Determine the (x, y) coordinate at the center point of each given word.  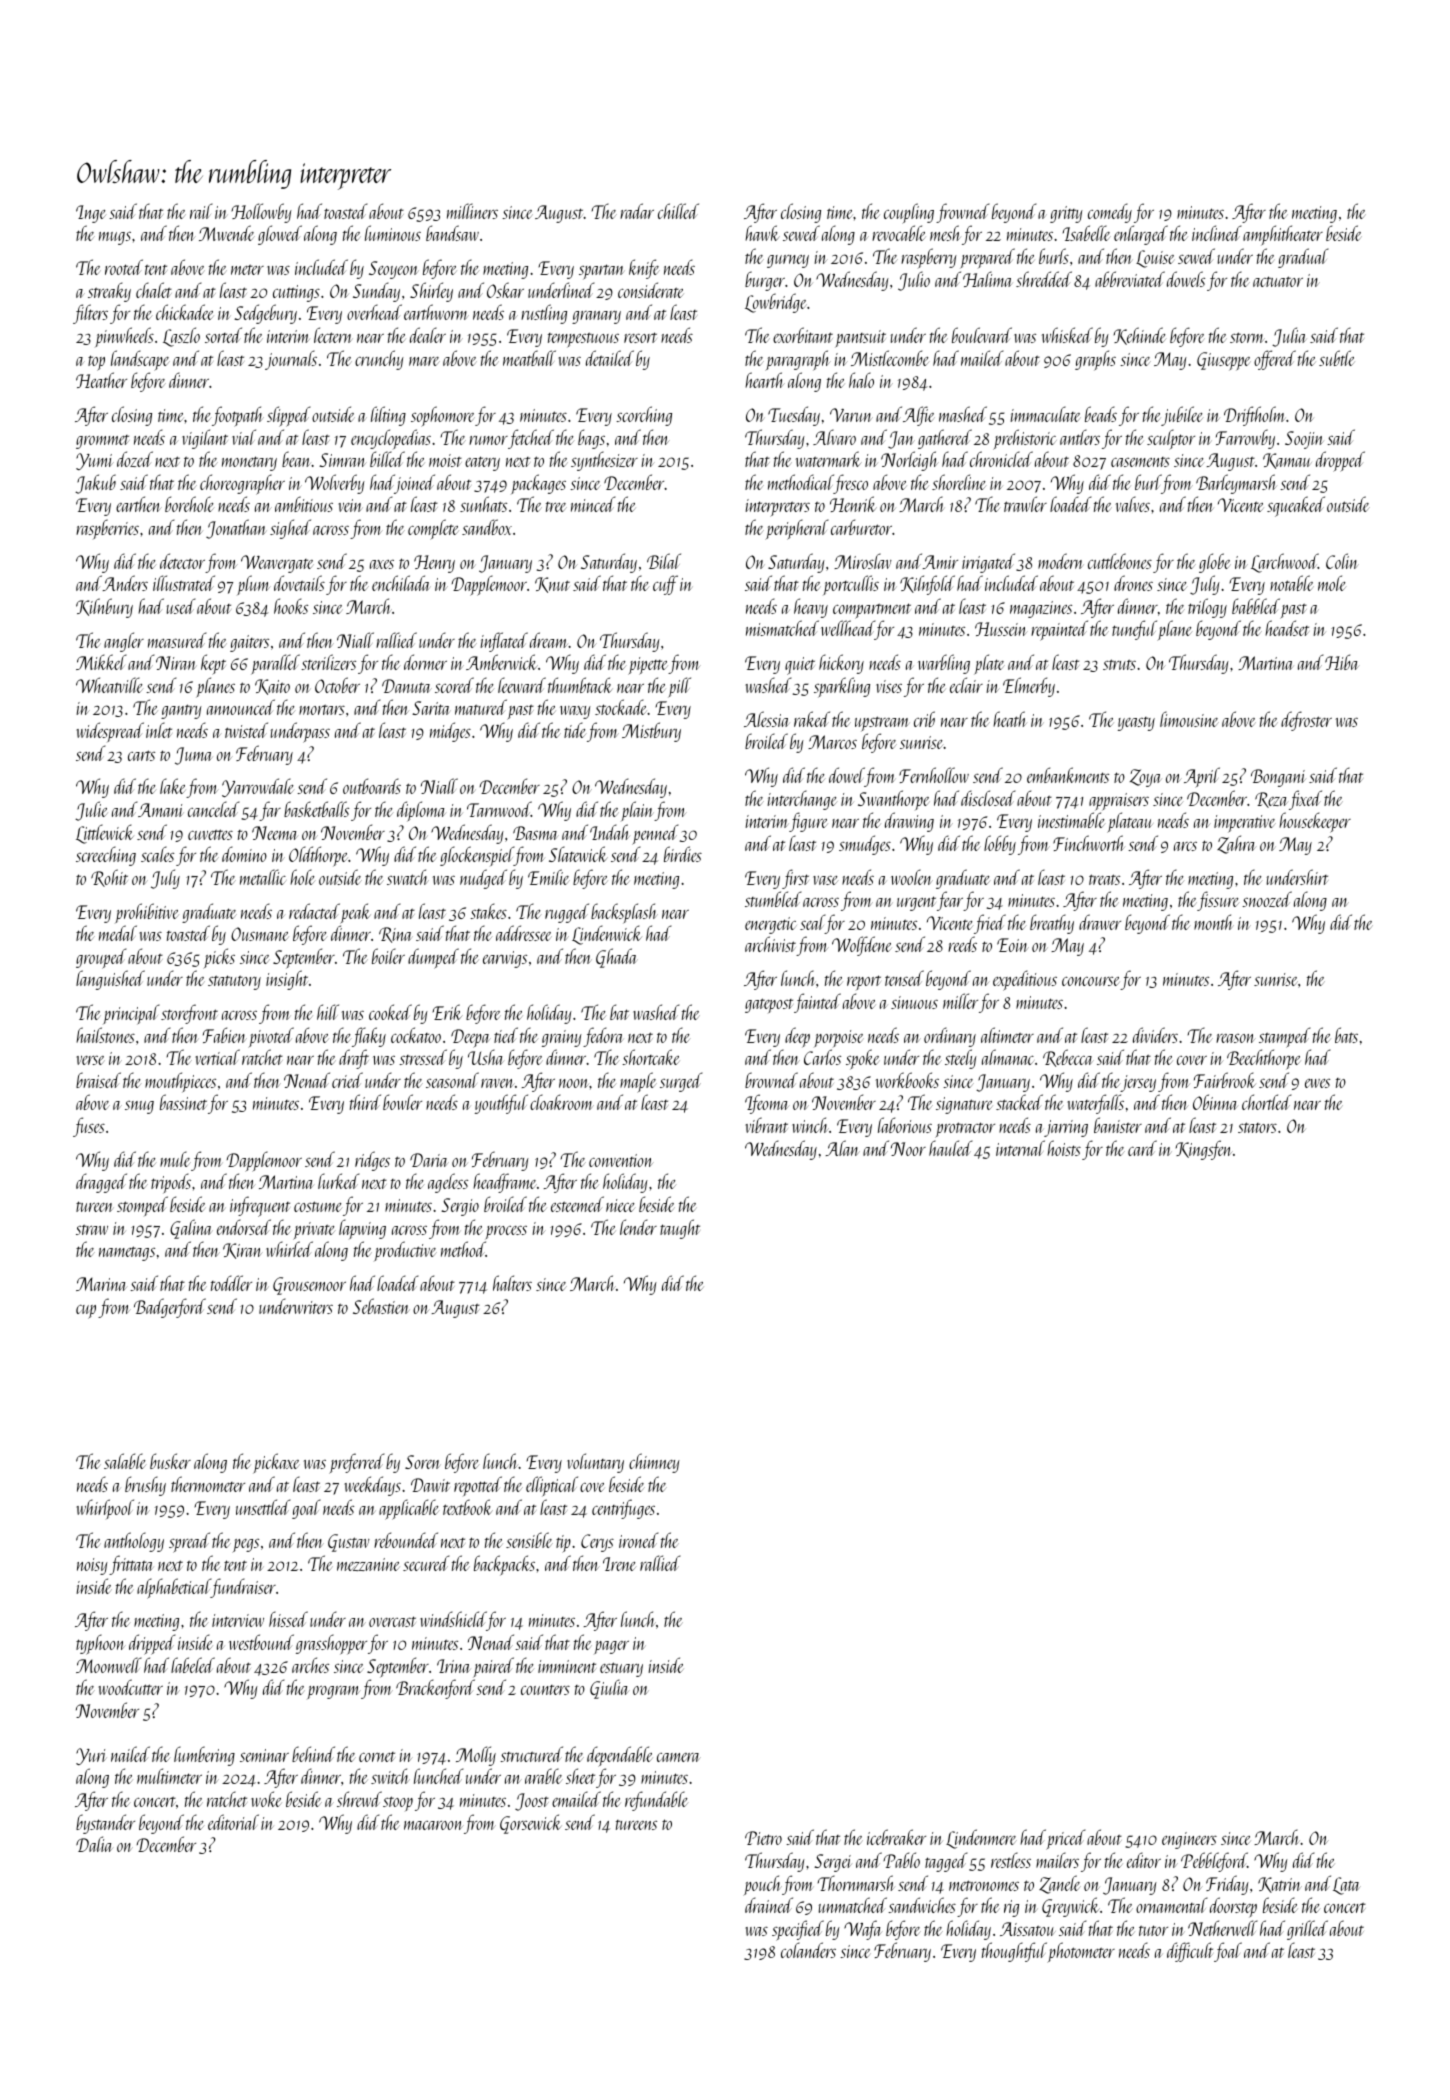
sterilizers (328, 662)
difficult (1190, 1952)
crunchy (379, 360)
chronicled (1001, 459)
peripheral (797, 529)
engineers (1189, 1840)
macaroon (433, 1825)
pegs (245, 1546)
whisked (1067, 335)
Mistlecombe (890, 358)
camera (679, 1757)
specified (798, 1930)
